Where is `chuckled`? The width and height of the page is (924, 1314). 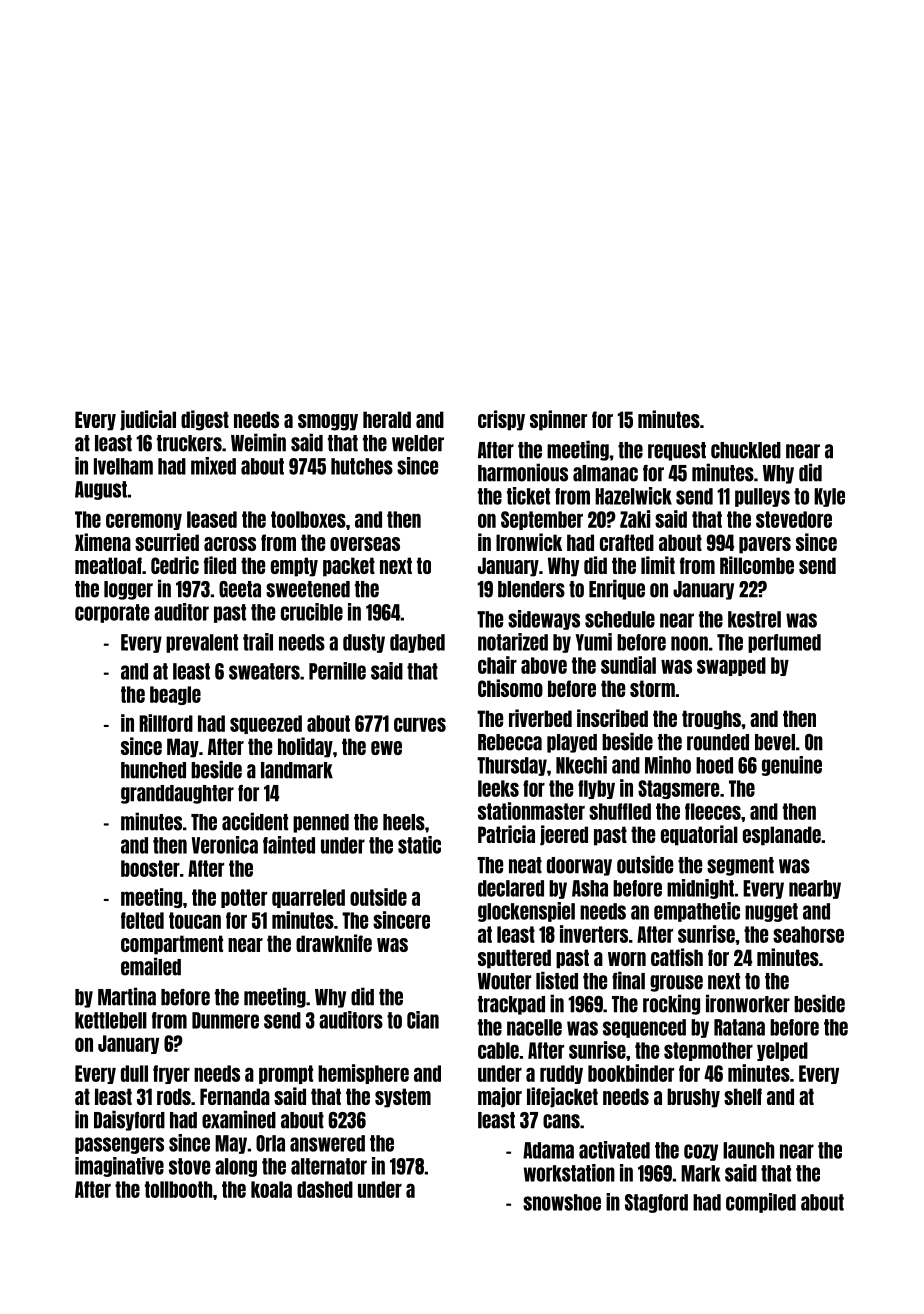
chuckled is located at coordinates (746, 450).
